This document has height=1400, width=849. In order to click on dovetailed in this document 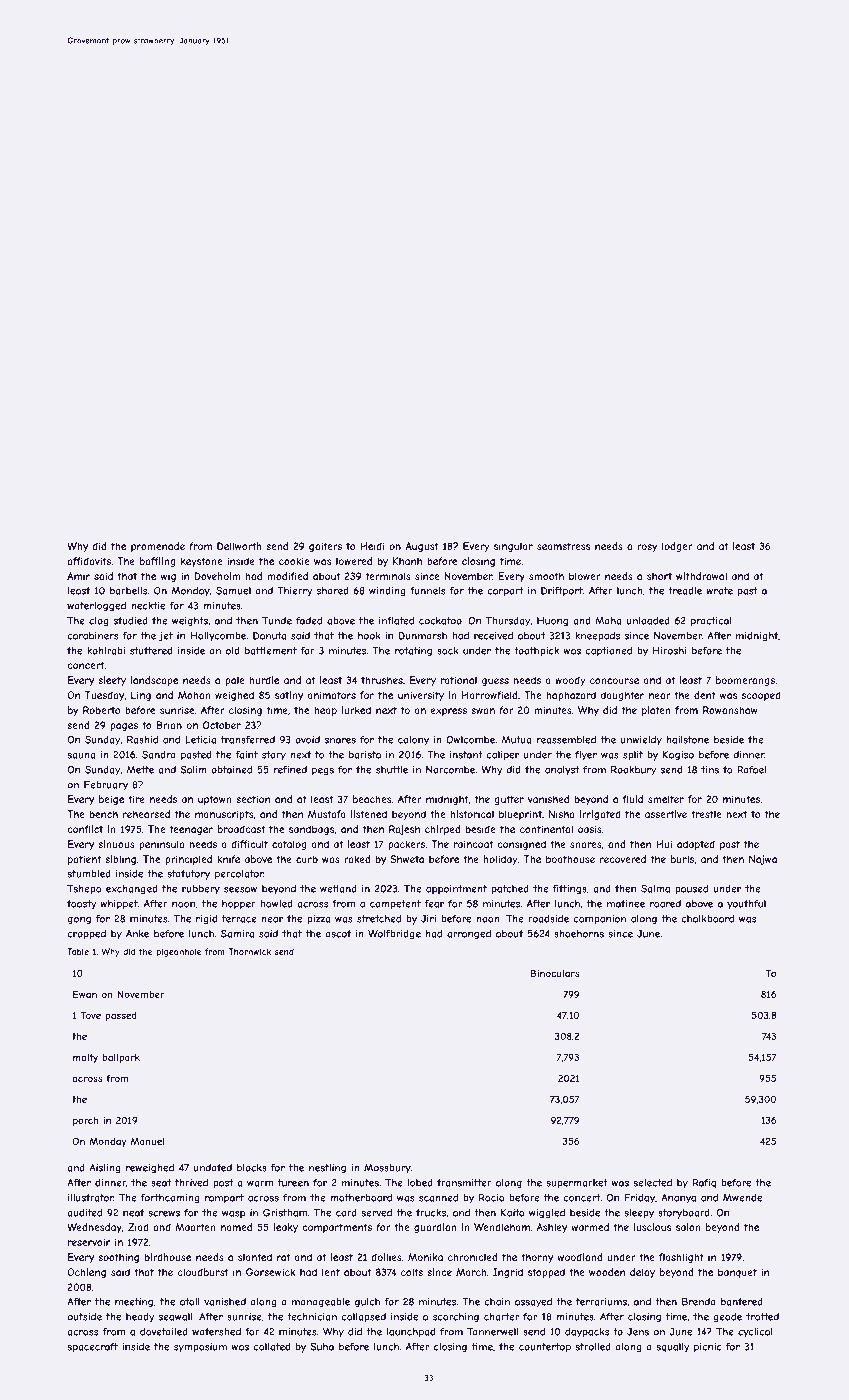, I will do `click(164, 1332)`.
